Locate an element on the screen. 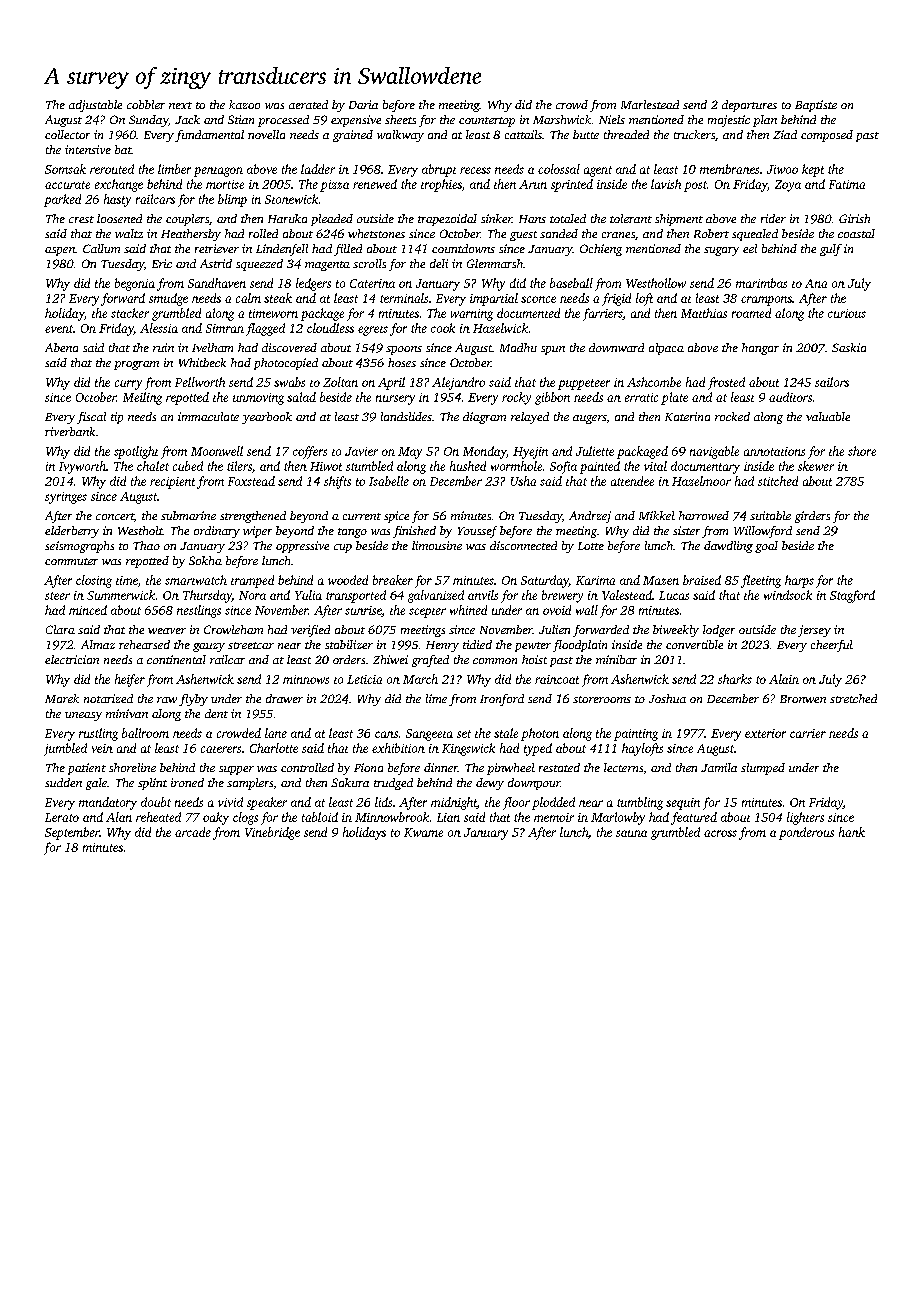 This screenshot has height=1308, width=924. plan is located at coordinates (765, 121).
